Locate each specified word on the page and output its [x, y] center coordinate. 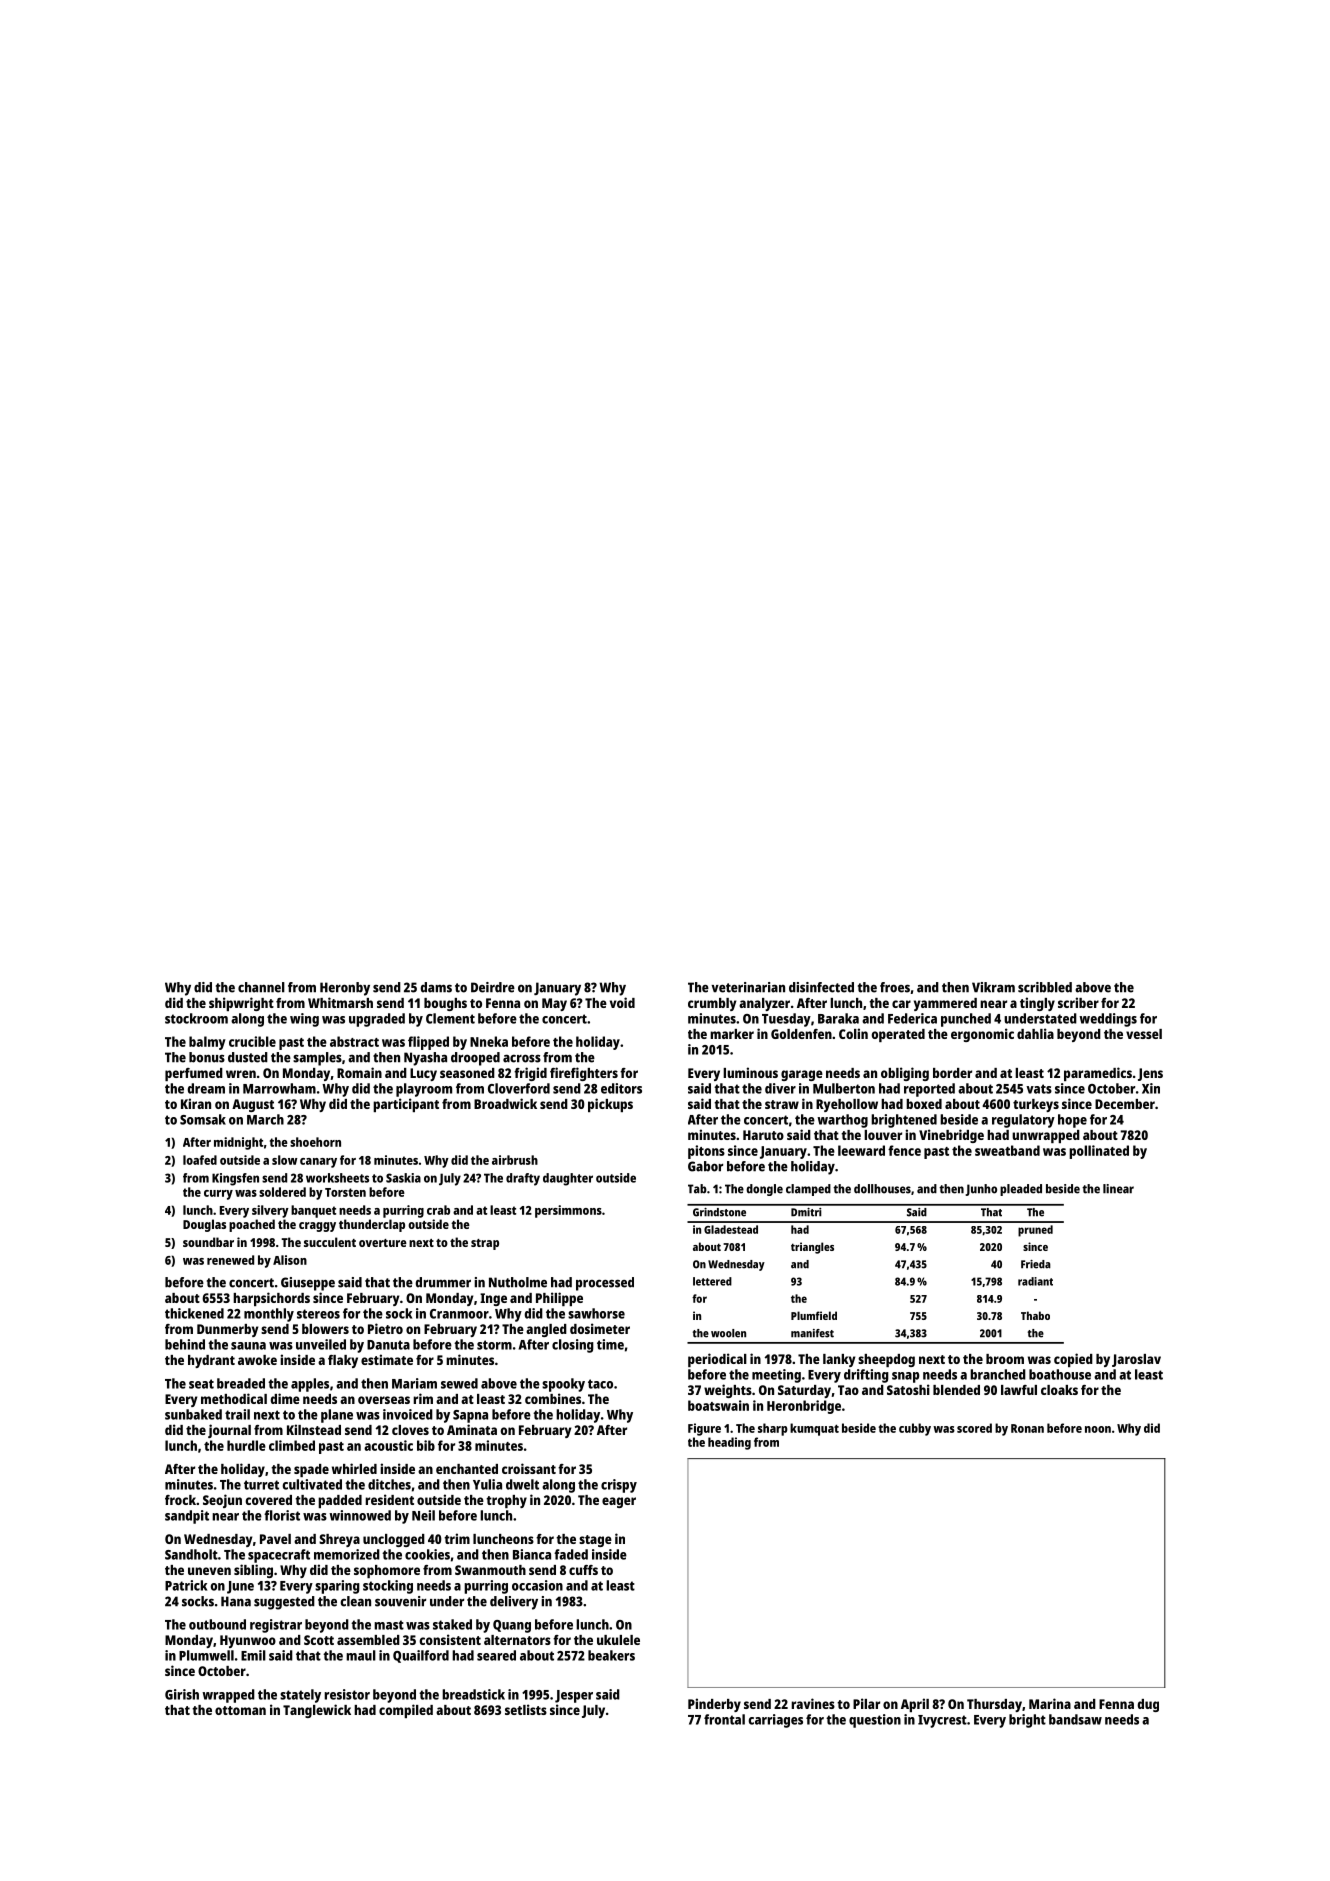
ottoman [240, 1710]
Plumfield [814, 1315]
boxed [924, 1104]
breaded [241, 1383]
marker [732, 1034]
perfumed [194, 1074]
